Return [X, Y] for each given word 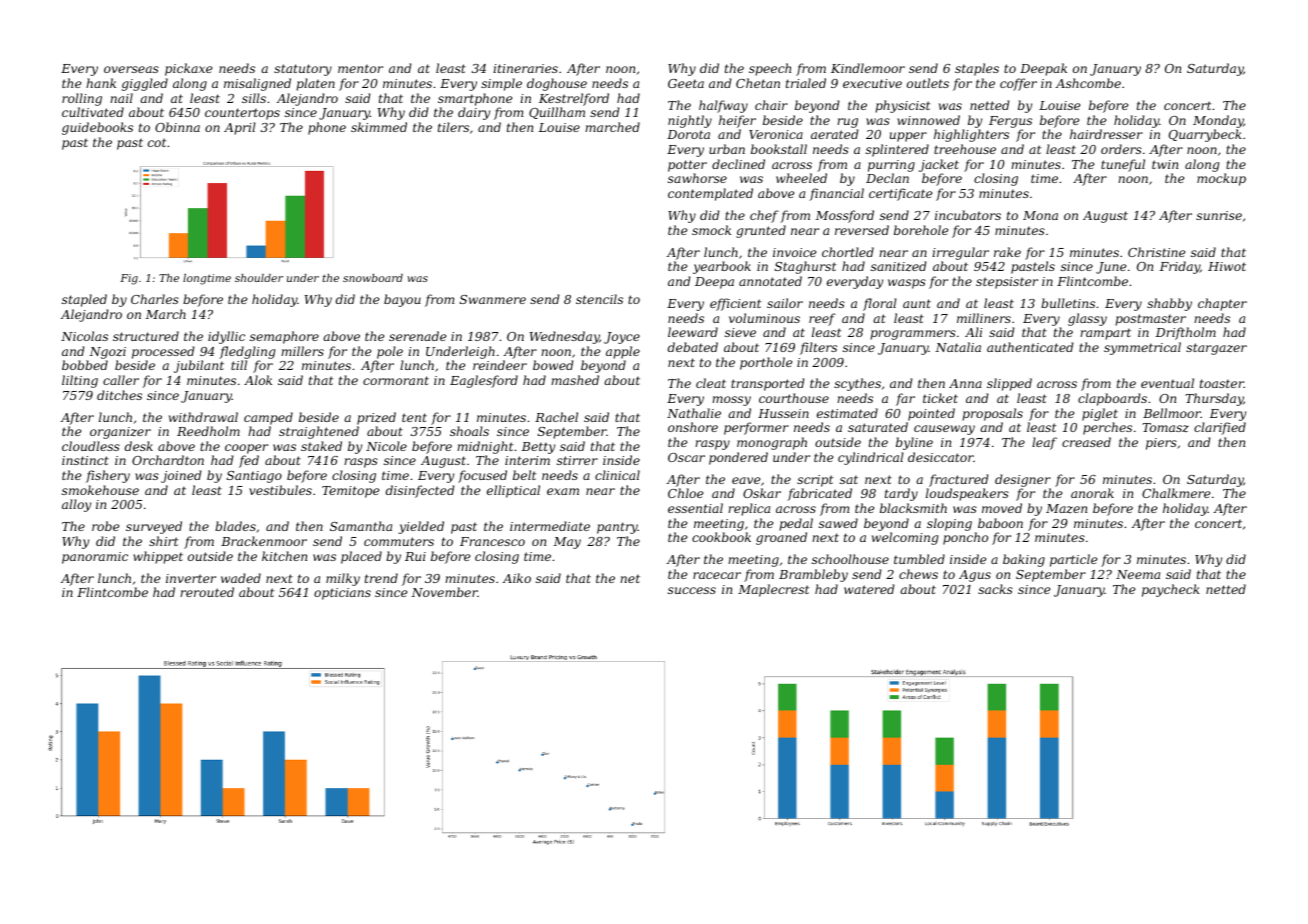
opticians [342, 594]
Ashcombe [1088, 83]
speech [770, 69]
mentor [360, 68]
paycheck [1171, 590]
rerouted [207, 592]
